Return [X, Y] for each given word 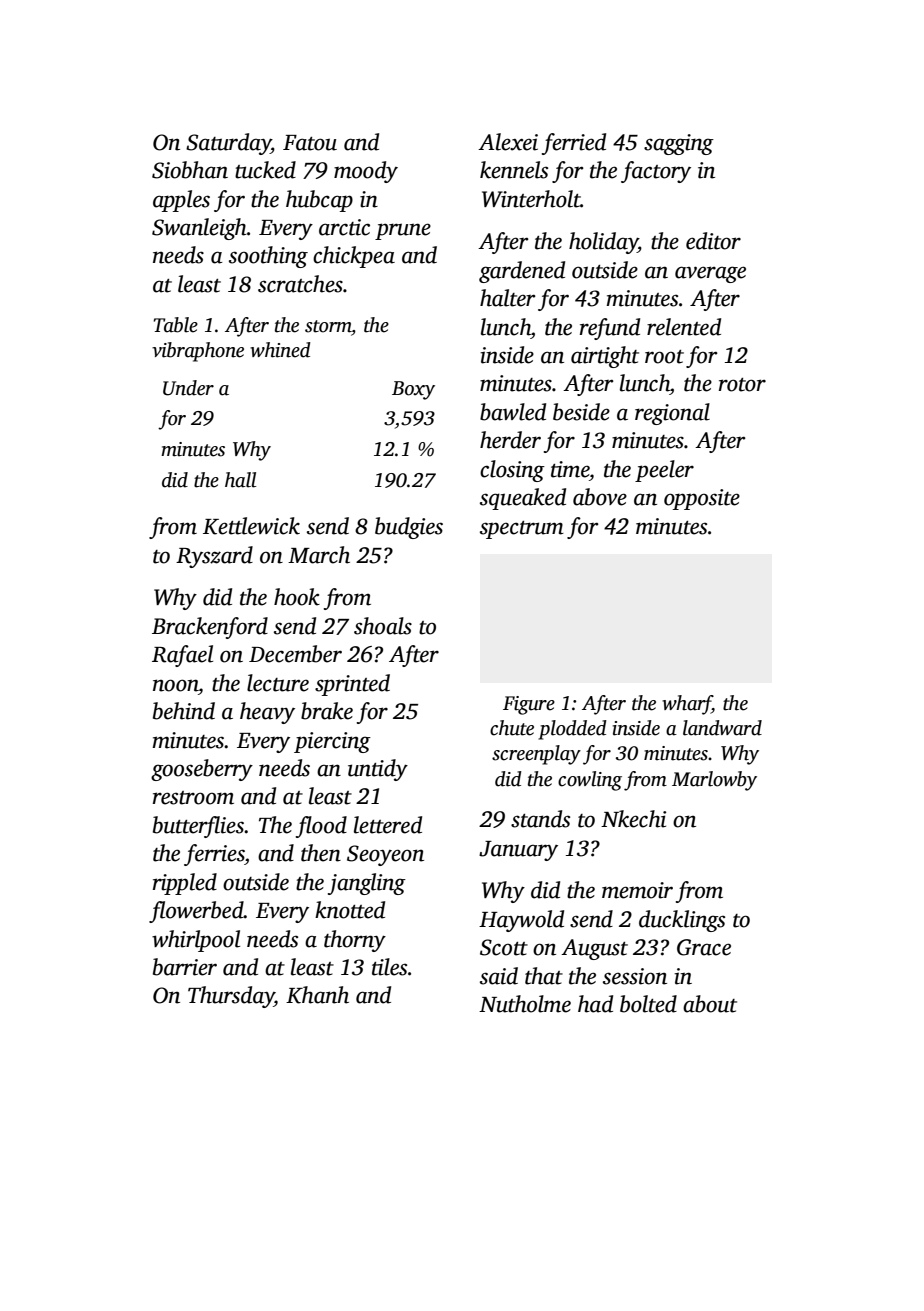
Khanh [317, 995]
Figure [529, 705]
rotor [742, 385]
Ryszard [214, 557]
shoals [383, 626]
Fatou [310, 143]
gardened [522, 272]
